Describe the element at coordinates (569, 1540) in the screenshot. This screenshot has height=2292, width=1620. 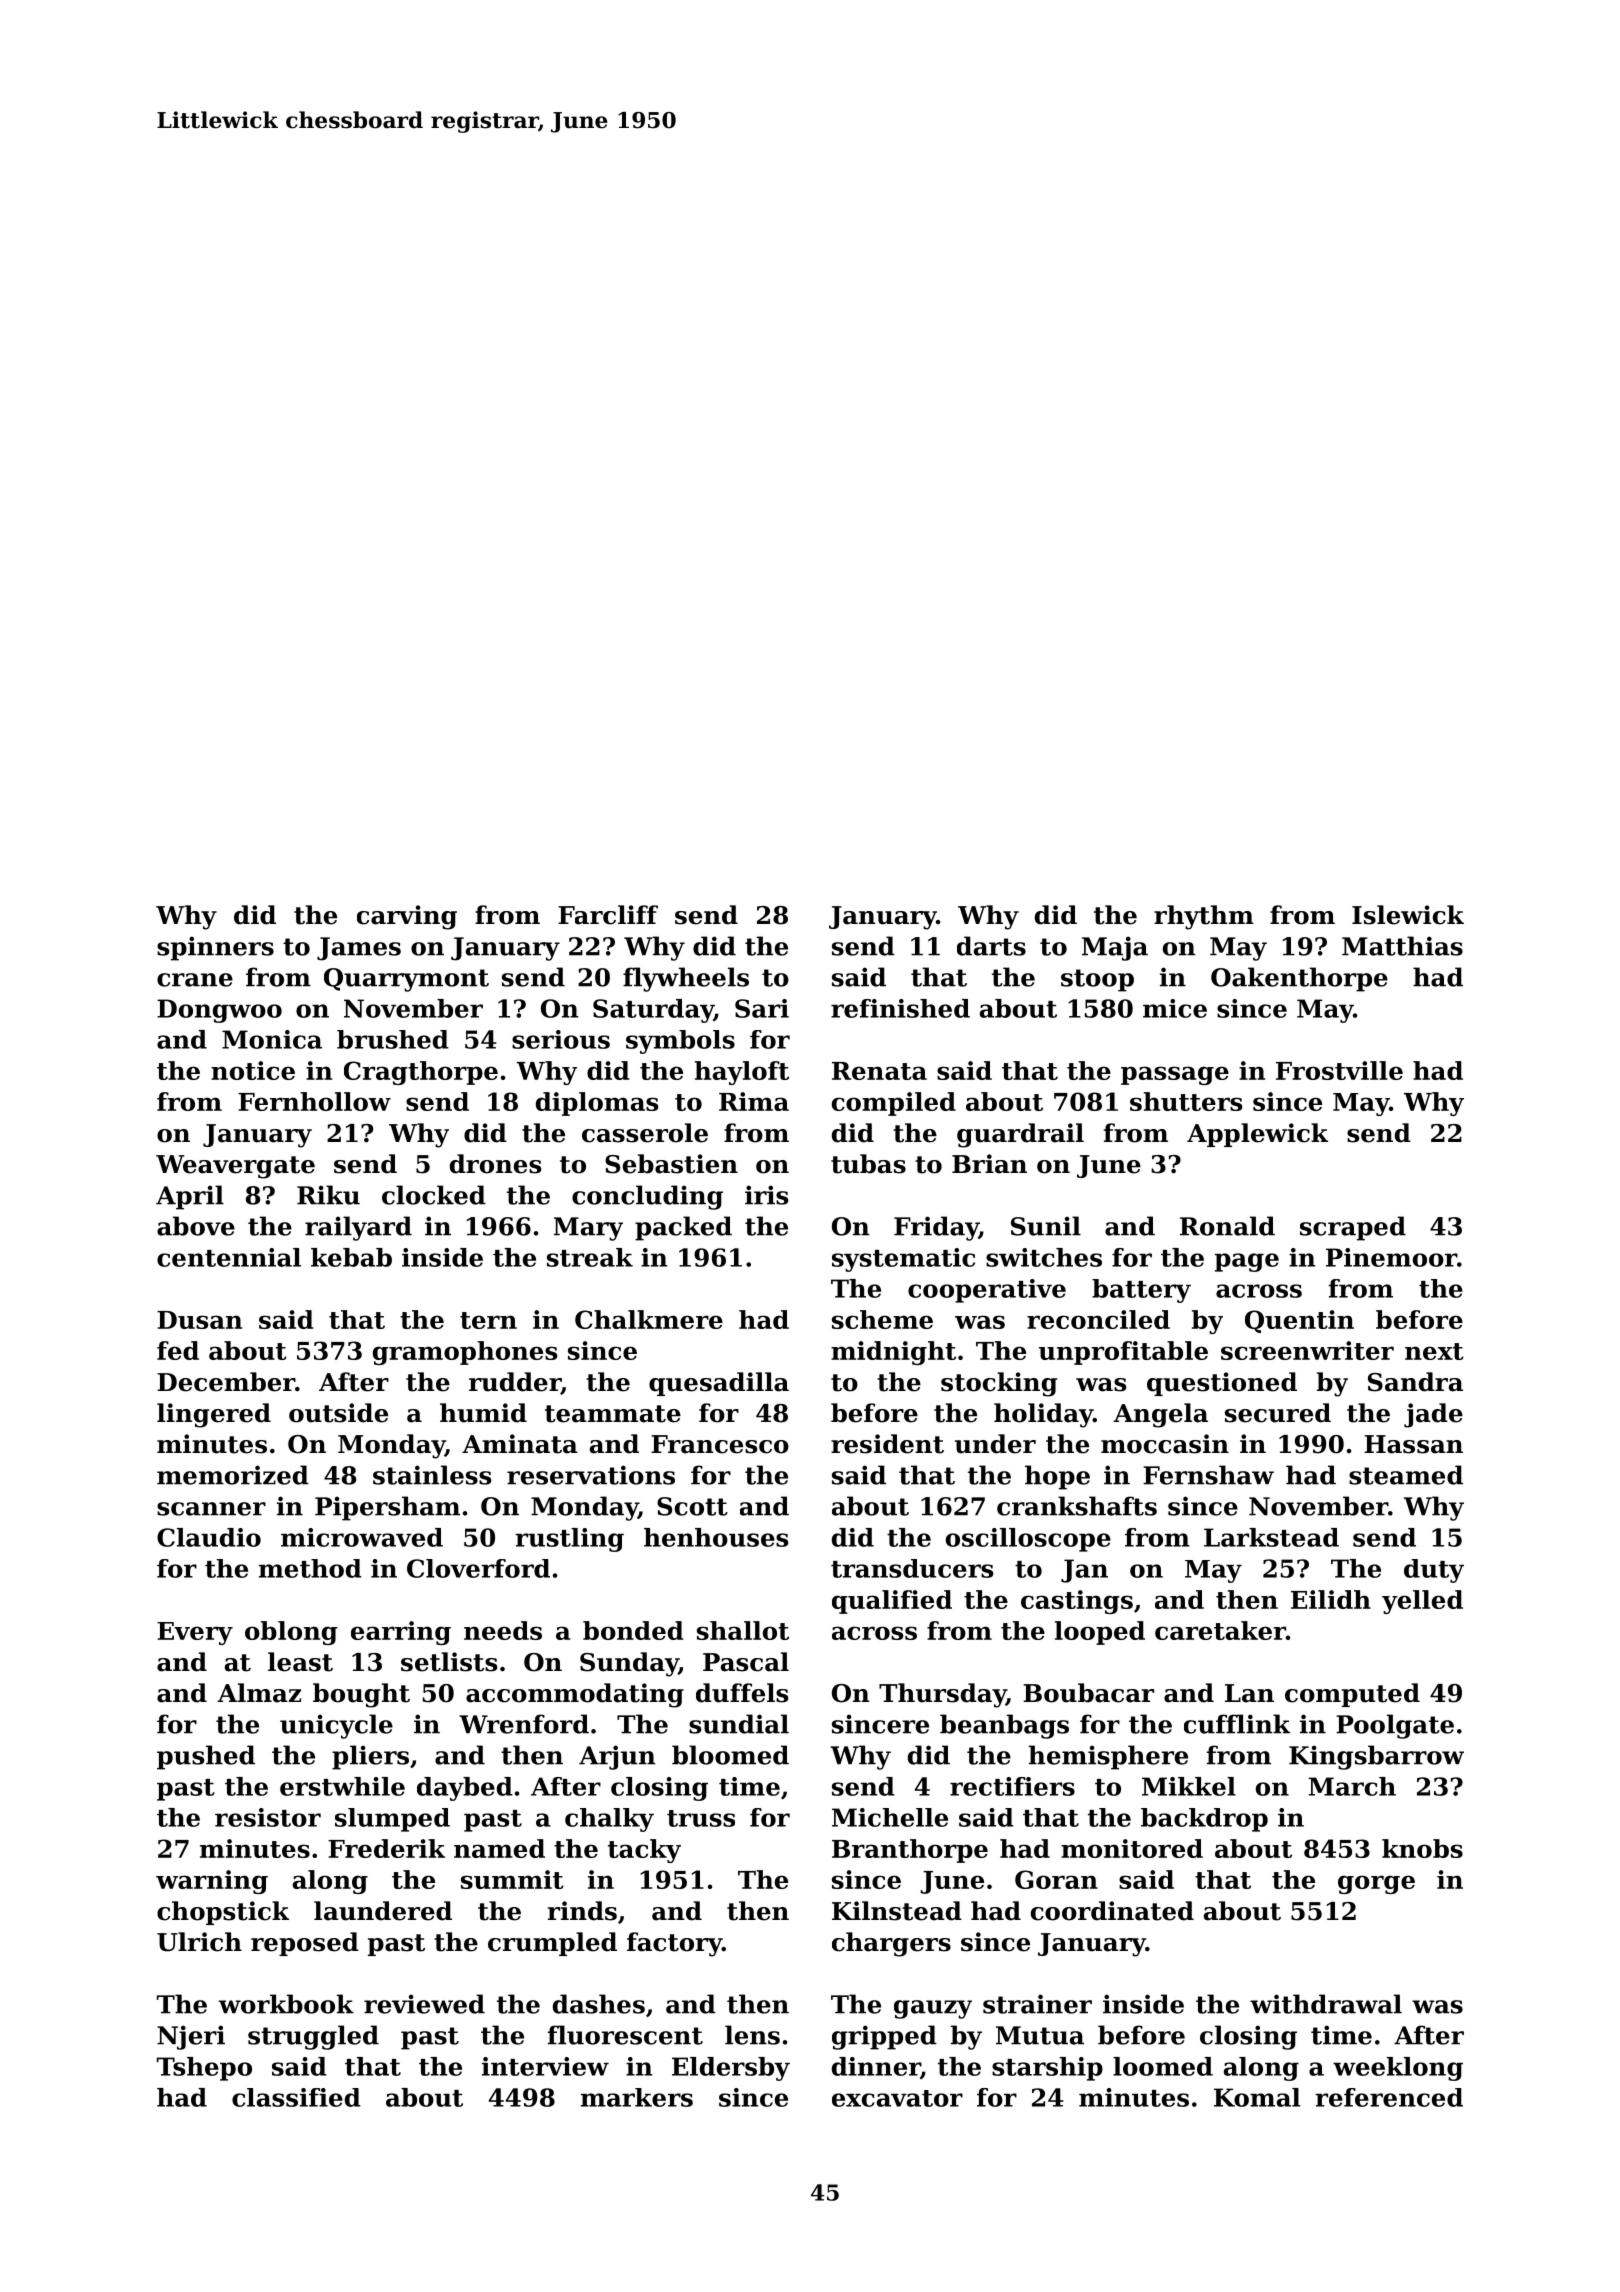
I see `rustling` at that location.
